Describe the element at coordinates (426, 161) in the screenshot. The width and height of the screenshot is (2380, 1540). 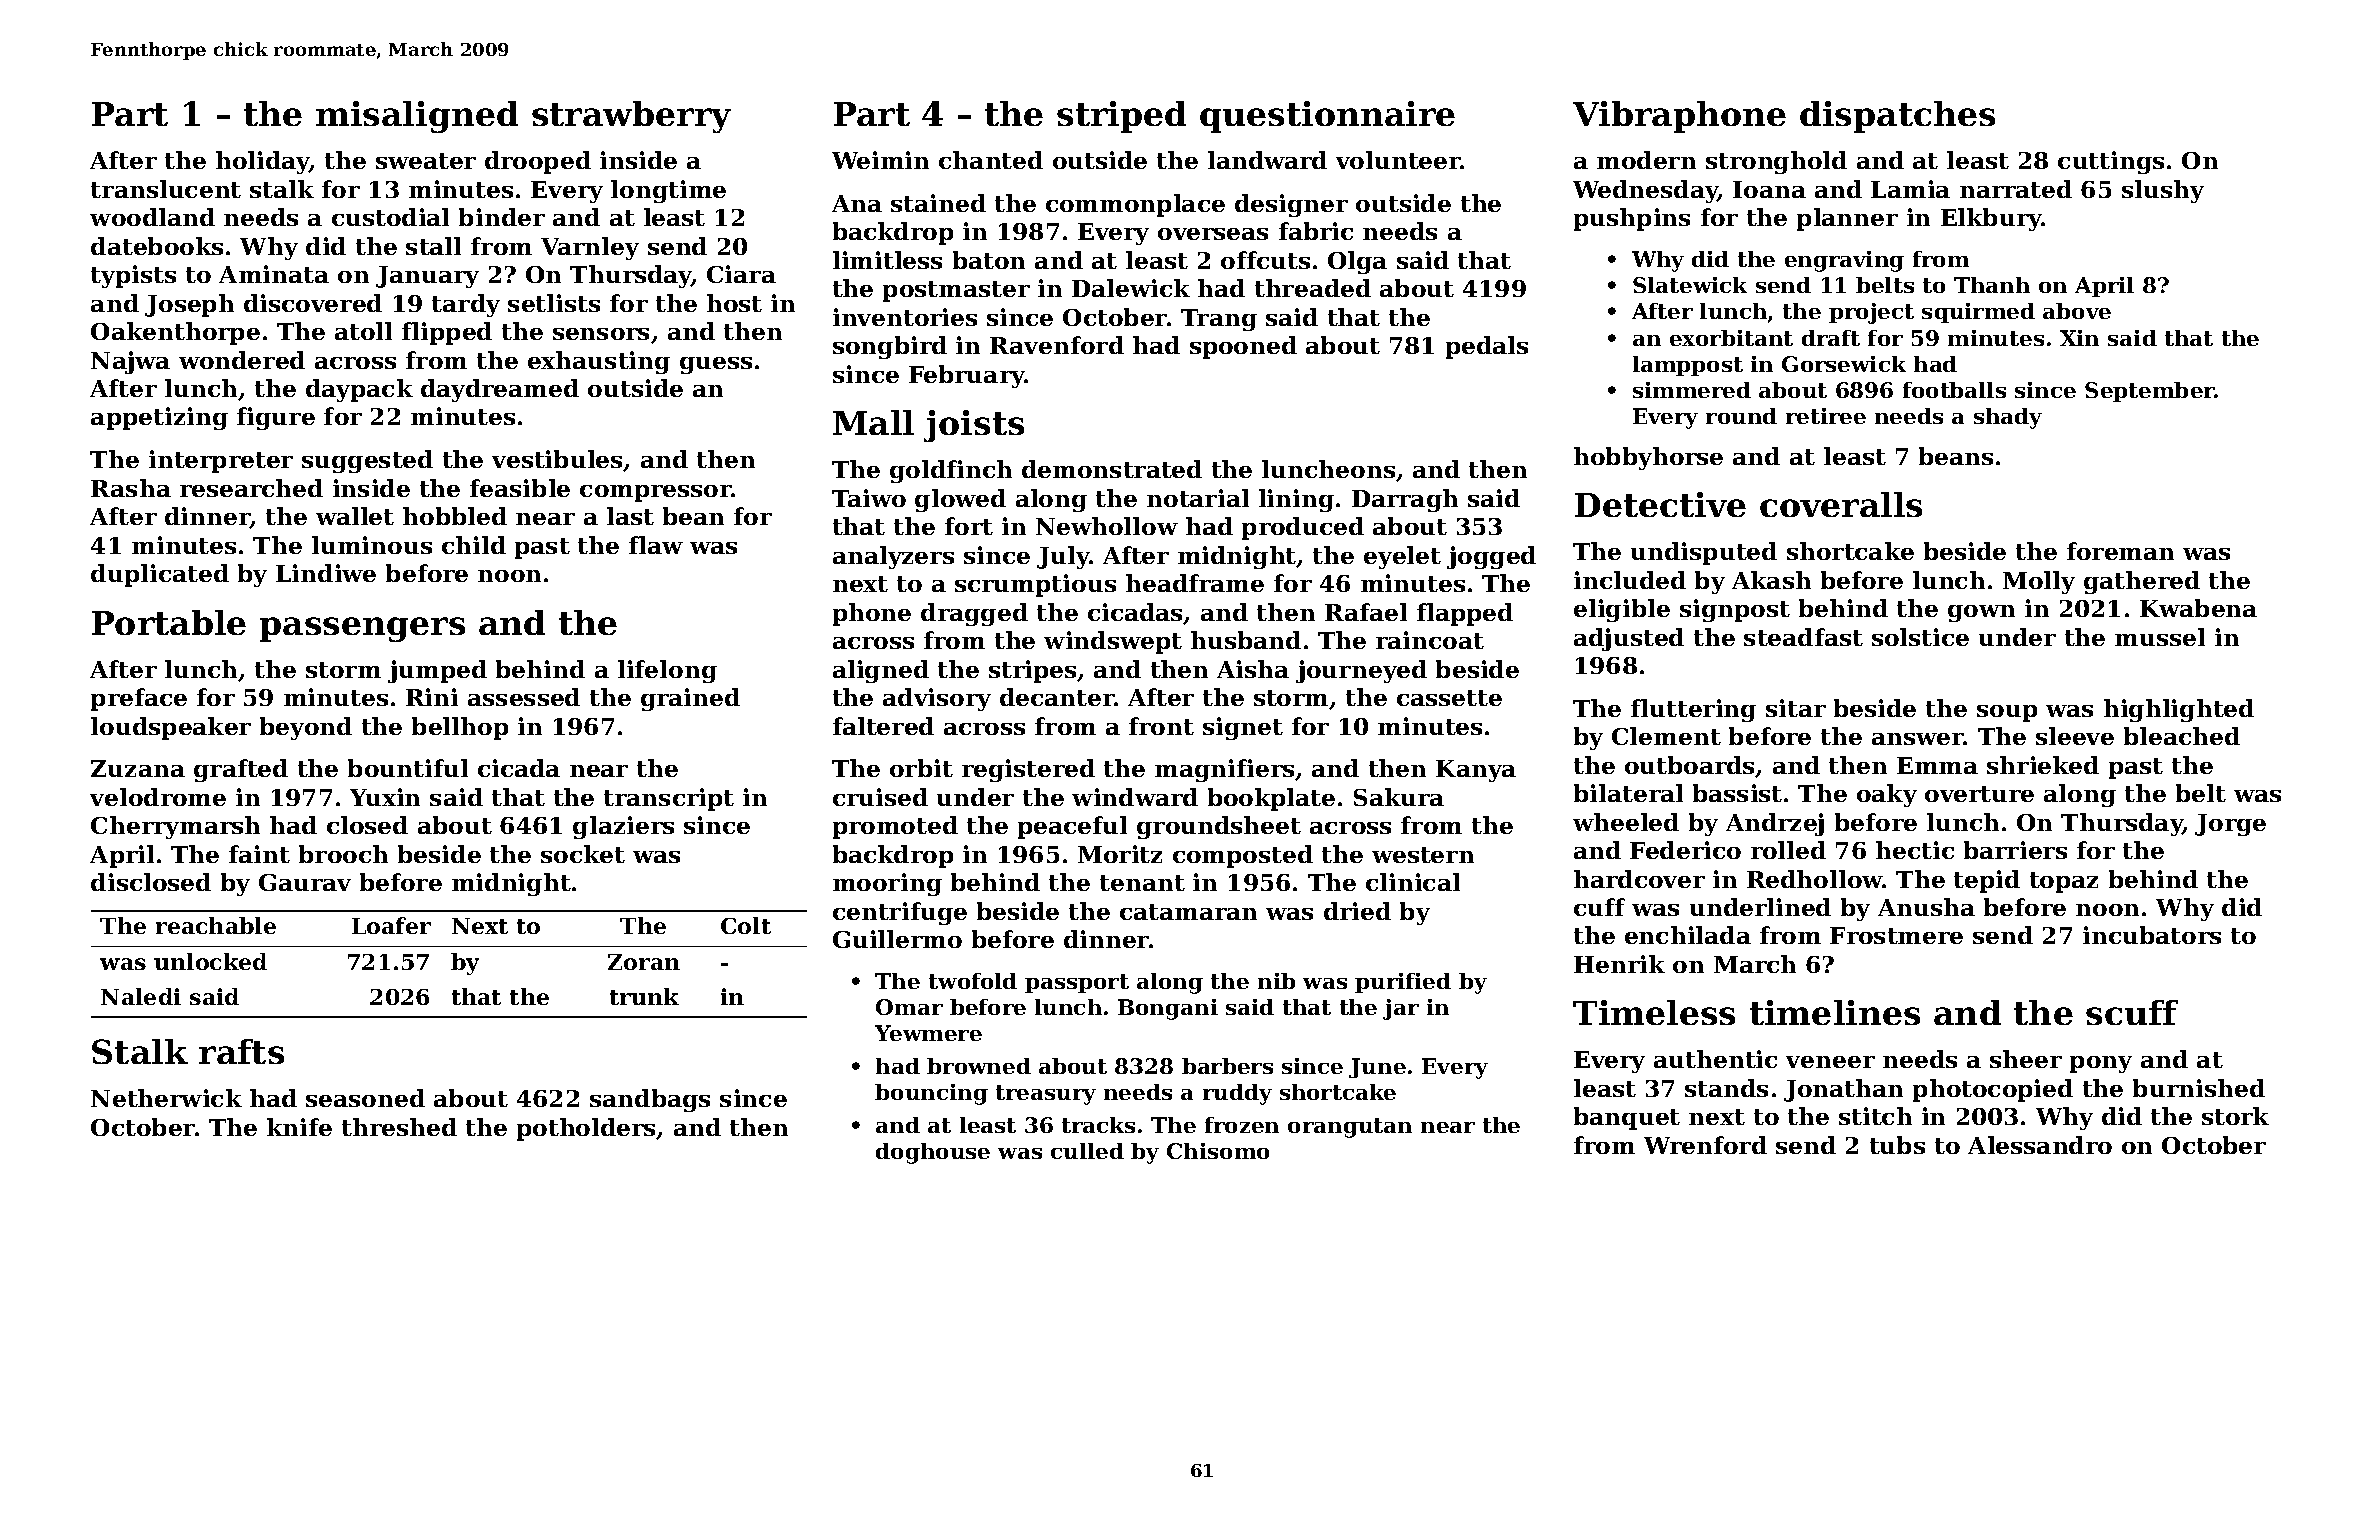
I see `sweater` at that location.
